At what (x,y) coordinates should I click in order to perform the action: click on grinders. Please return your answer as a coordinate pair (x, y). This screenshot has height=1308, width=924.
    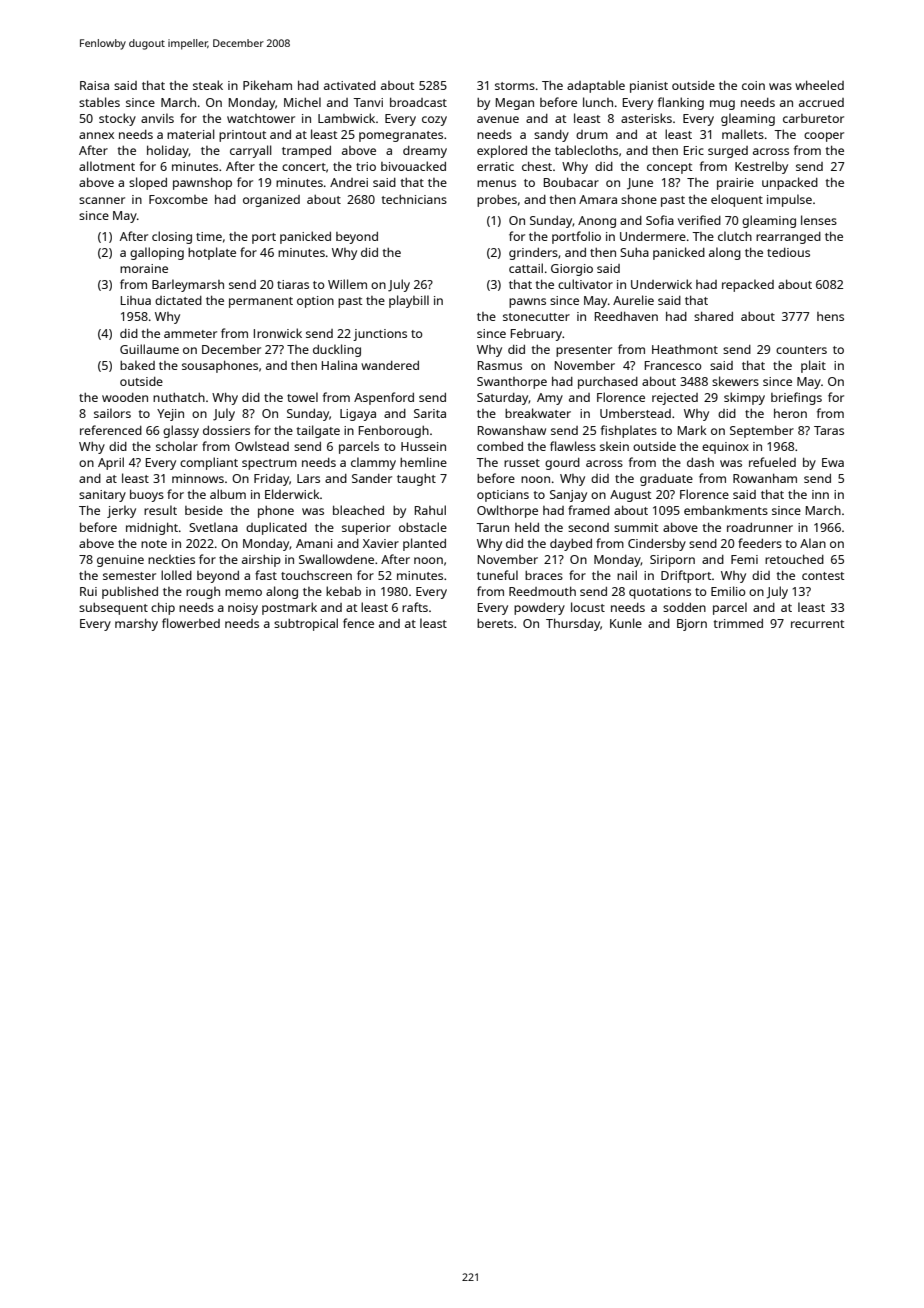
    Looking at the image, I should click on (533, 254).
